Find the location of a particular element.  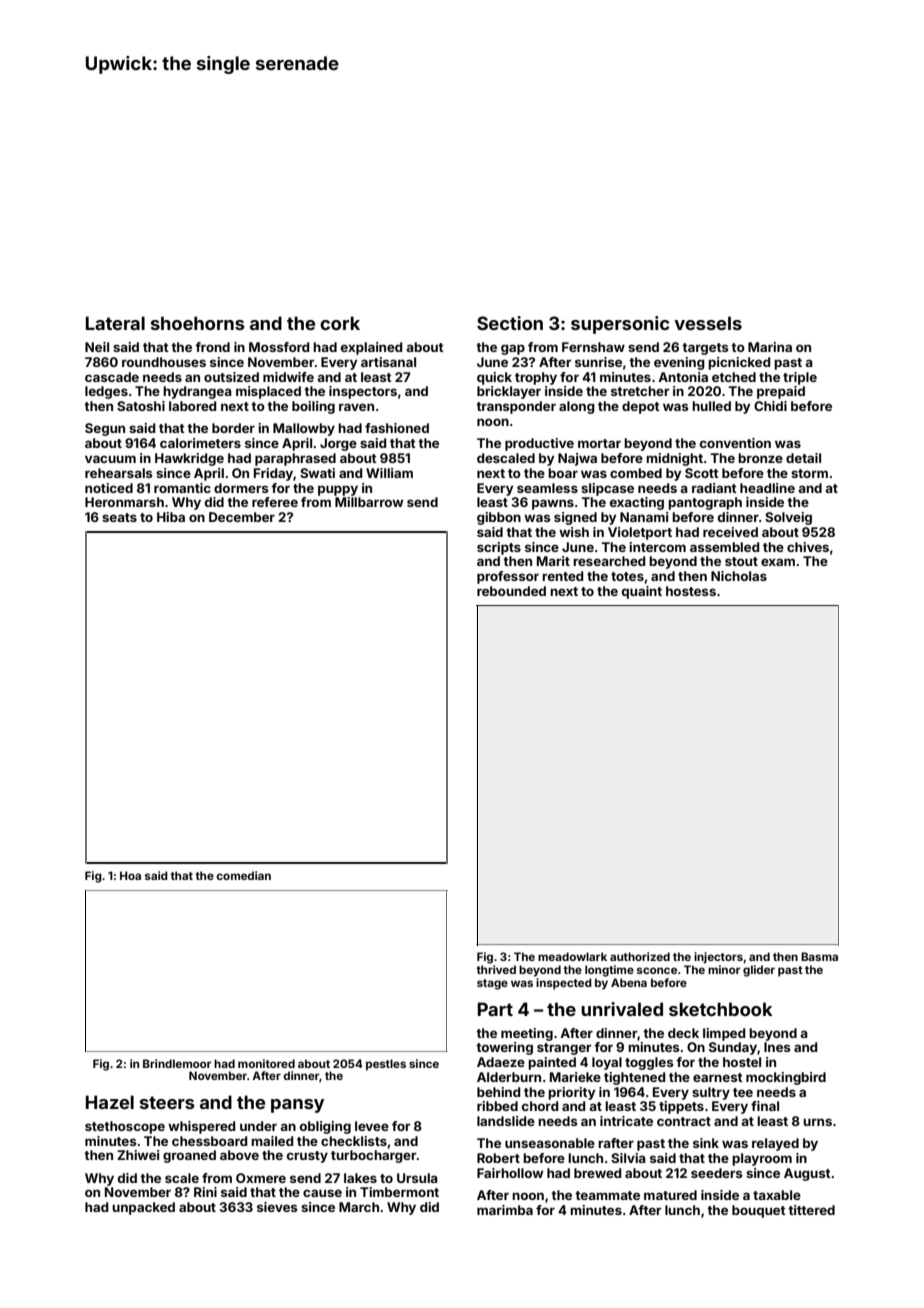

matured is located at coordinates (670, 1195).
